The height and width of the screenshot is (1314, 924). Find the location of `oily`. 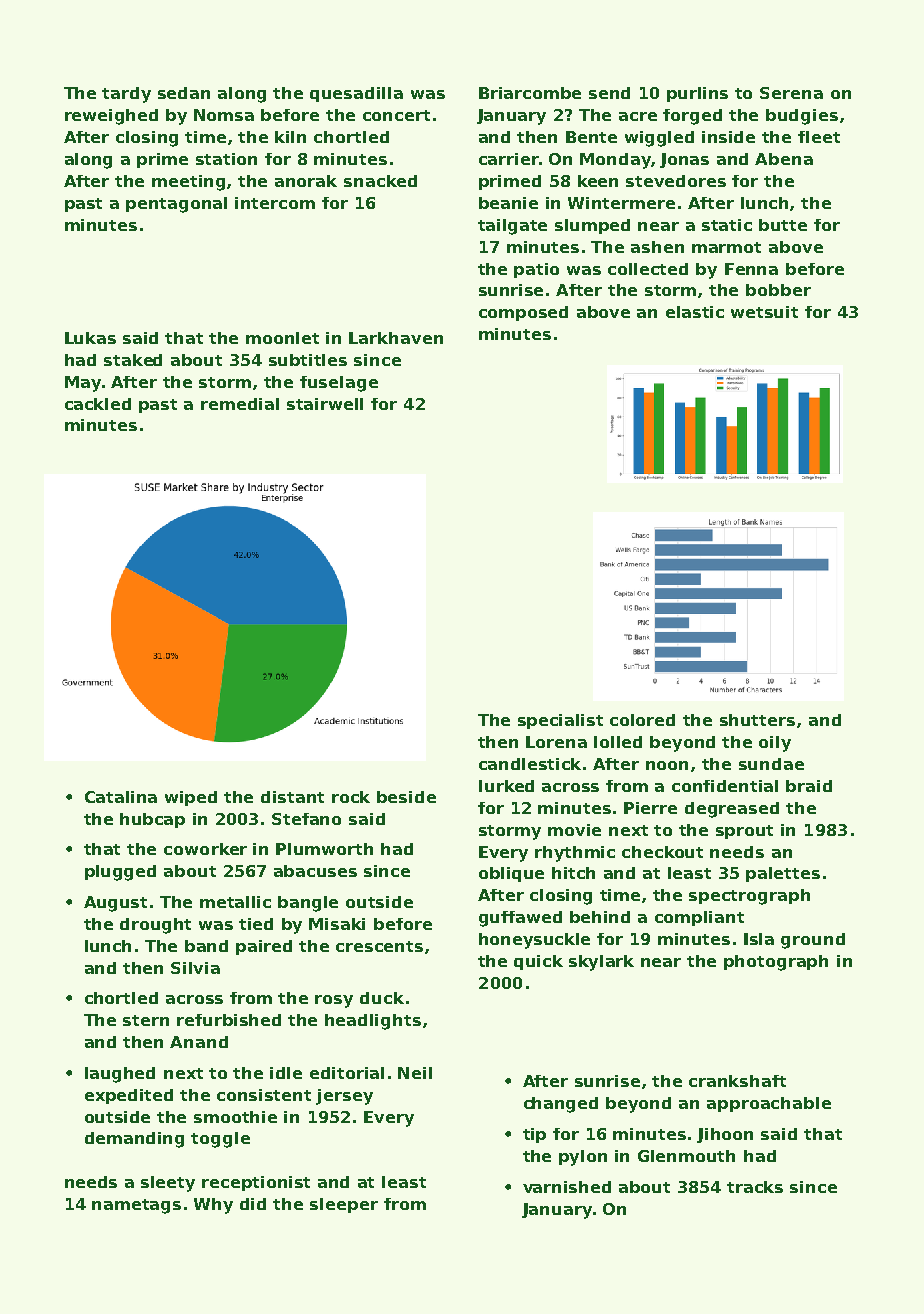

oily is located at coordinates (775, 744).
